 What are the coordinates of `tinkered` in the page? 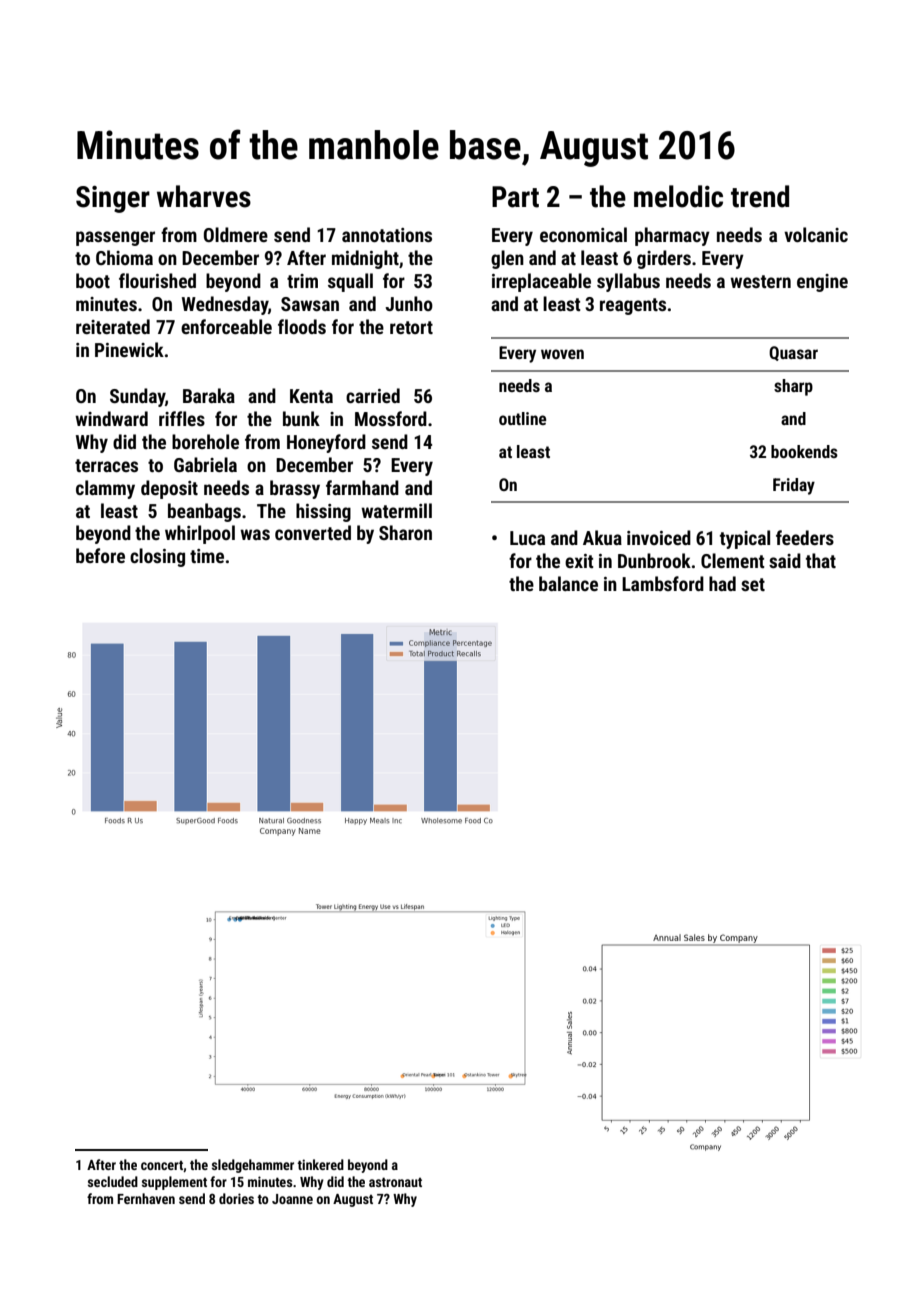 It's located at (320, 1164).
